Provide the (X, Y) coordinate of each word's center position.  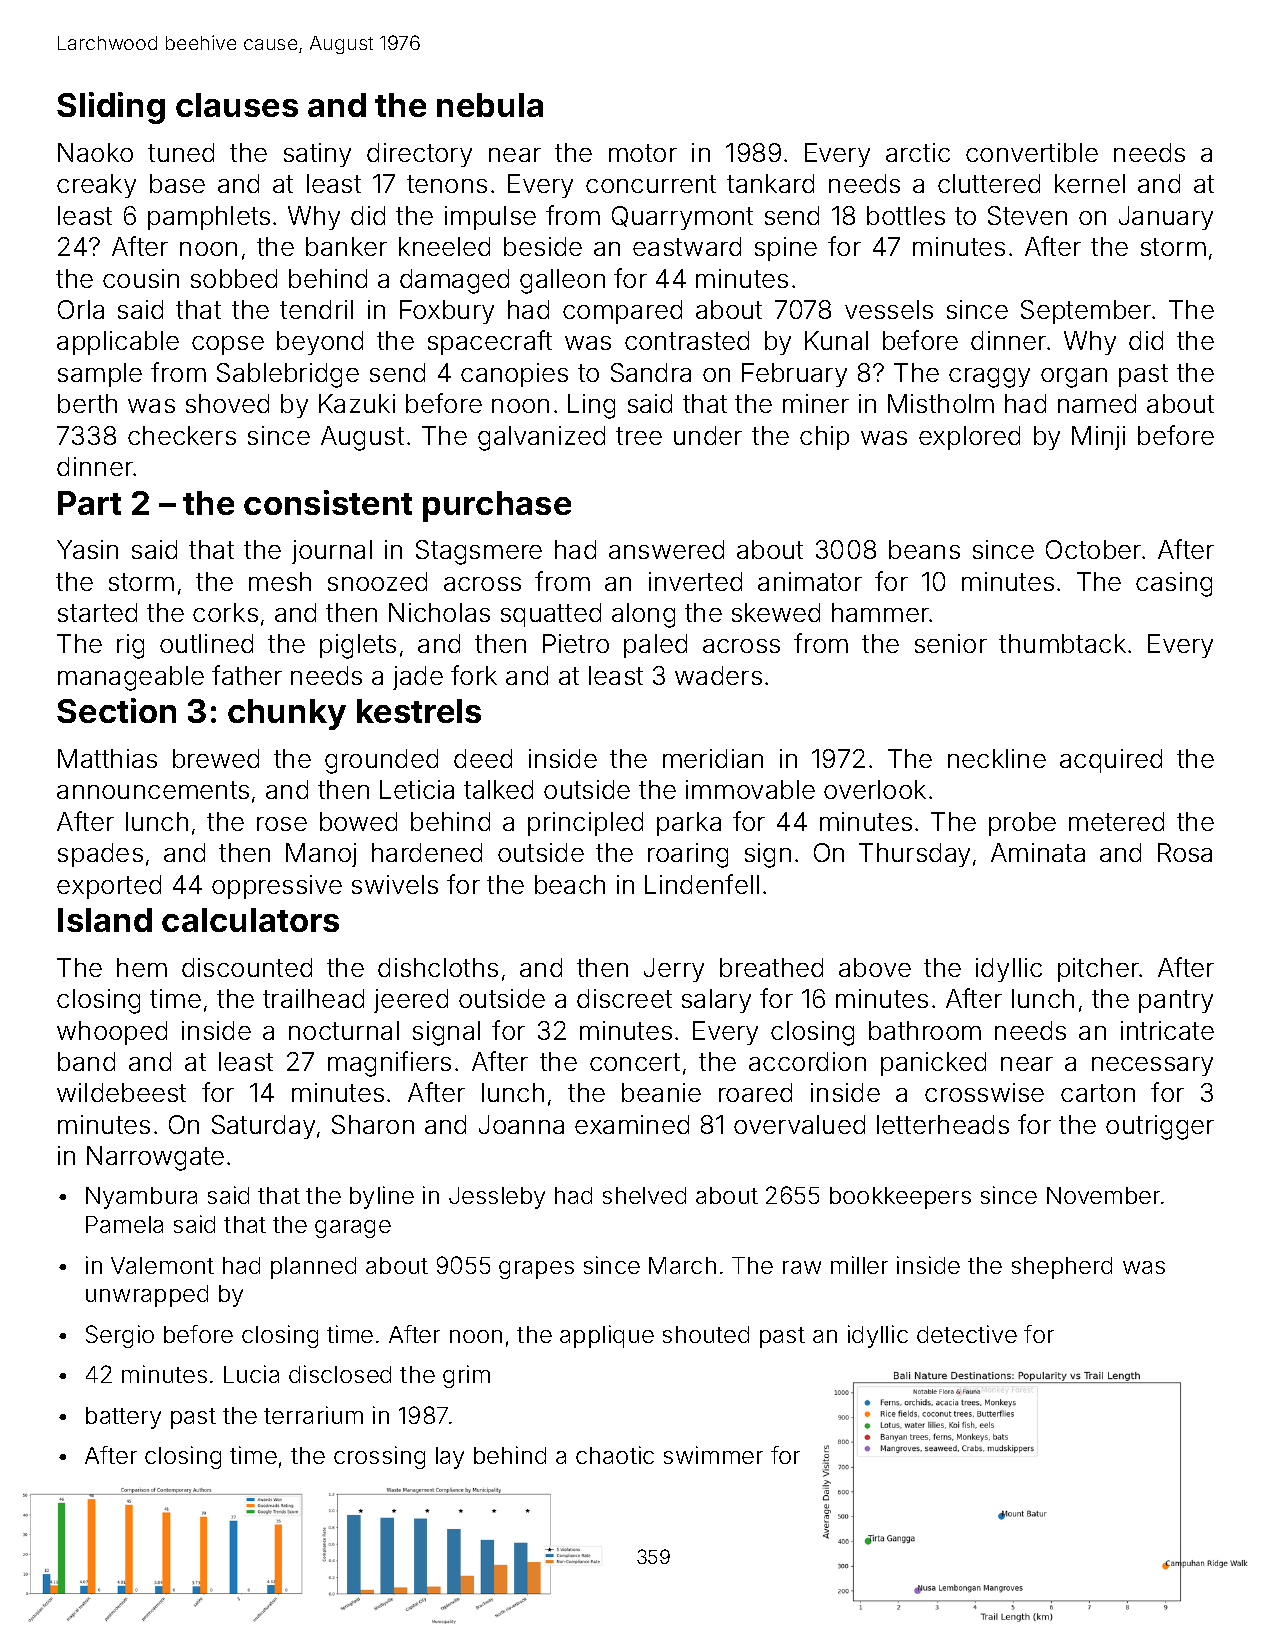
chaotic (615, 1455)
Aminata (1038, 852)
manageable (131, 678)
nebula (490, 105)
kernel (1090, 183)
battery (123, 1418)
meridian (713, 758)
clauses (237, 105)
